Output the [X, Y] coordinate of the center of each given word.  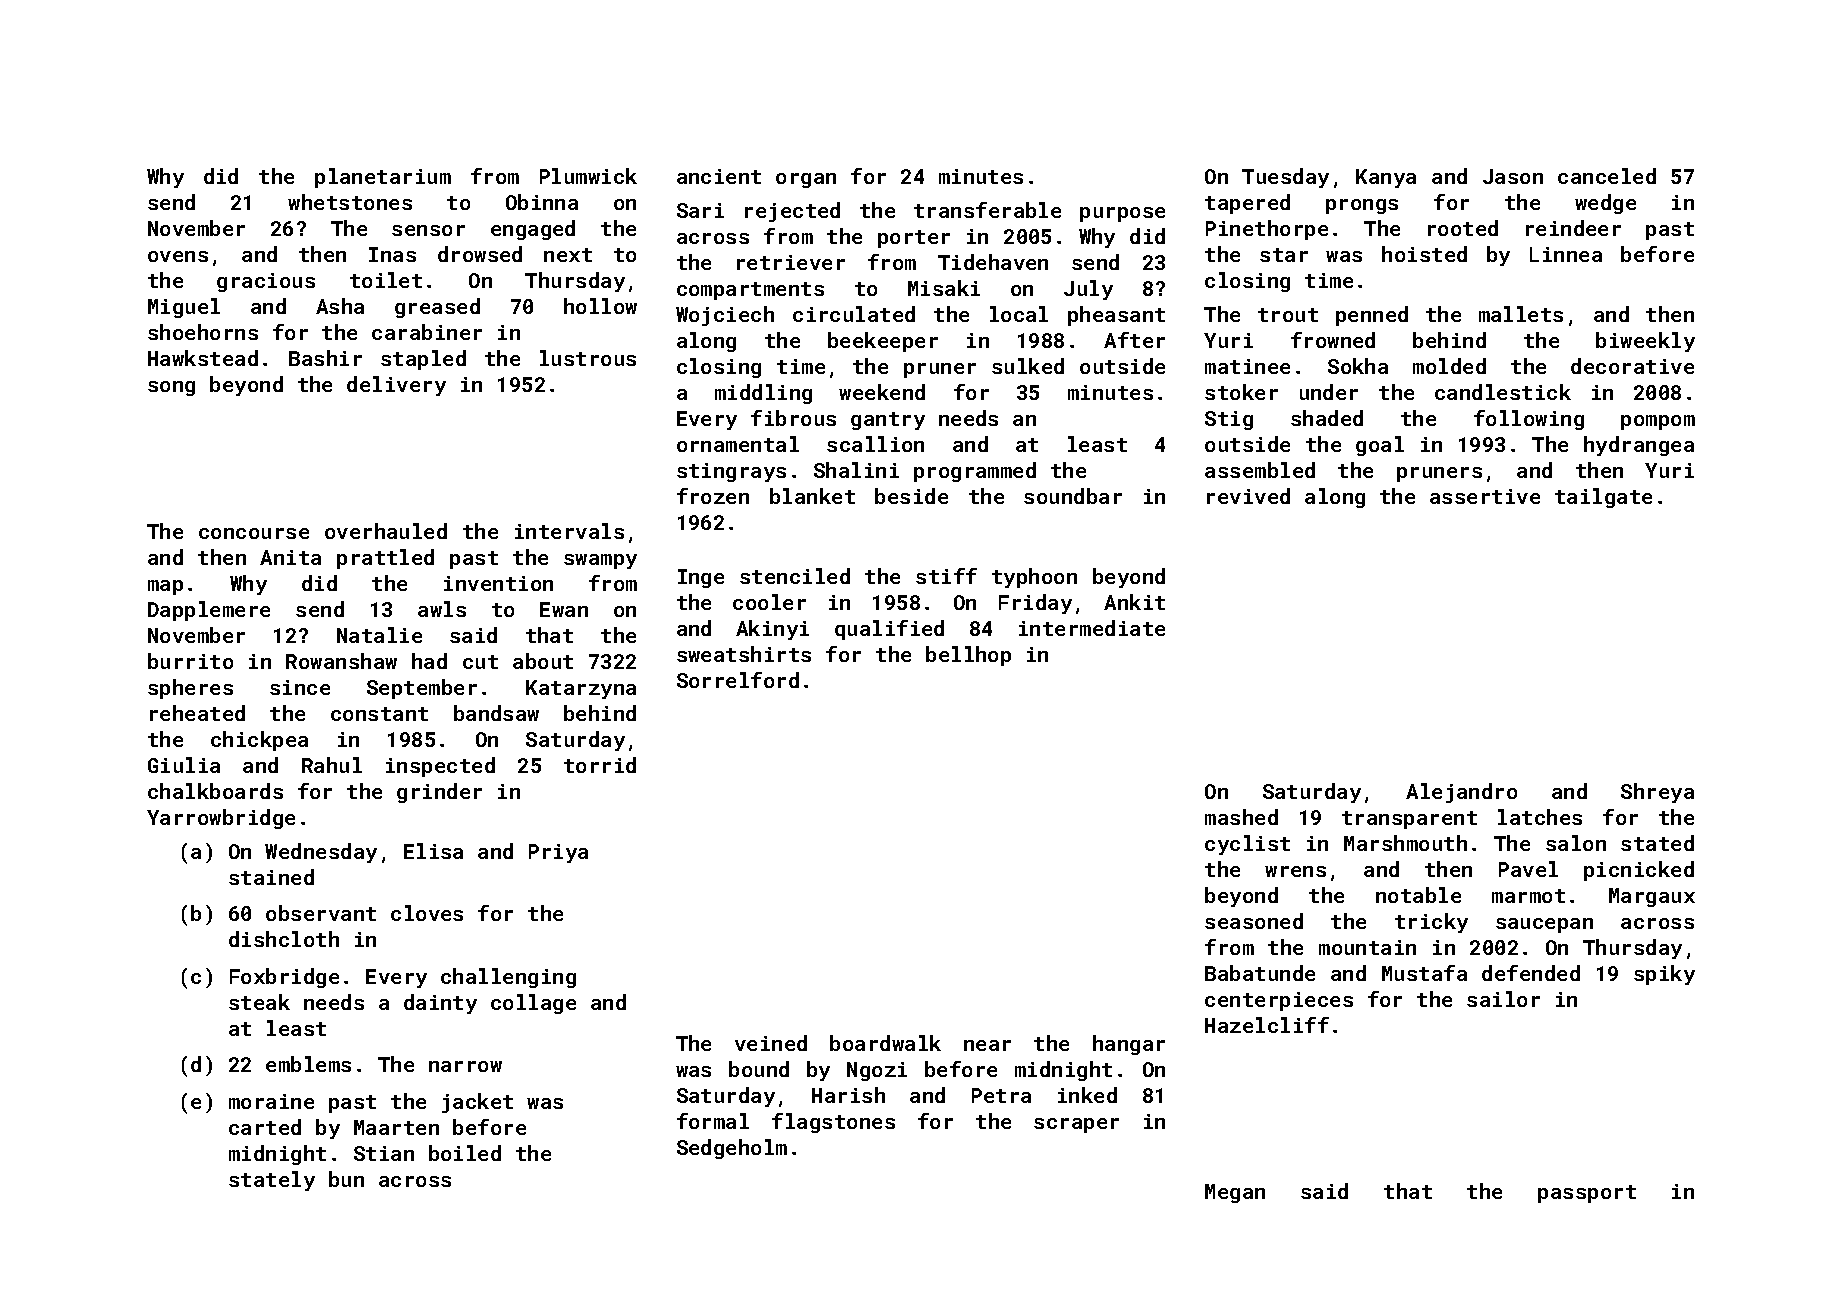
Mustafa [1424, 973]
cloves [427, 913]
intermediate [1092, 628]
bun [346, 1179]
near [987, 1045]
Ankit [1134, 602]
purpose [1122, 214]
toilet [386, 280]
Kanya [1386, 178]
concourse [254, 533]
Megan [1235, 1193]
